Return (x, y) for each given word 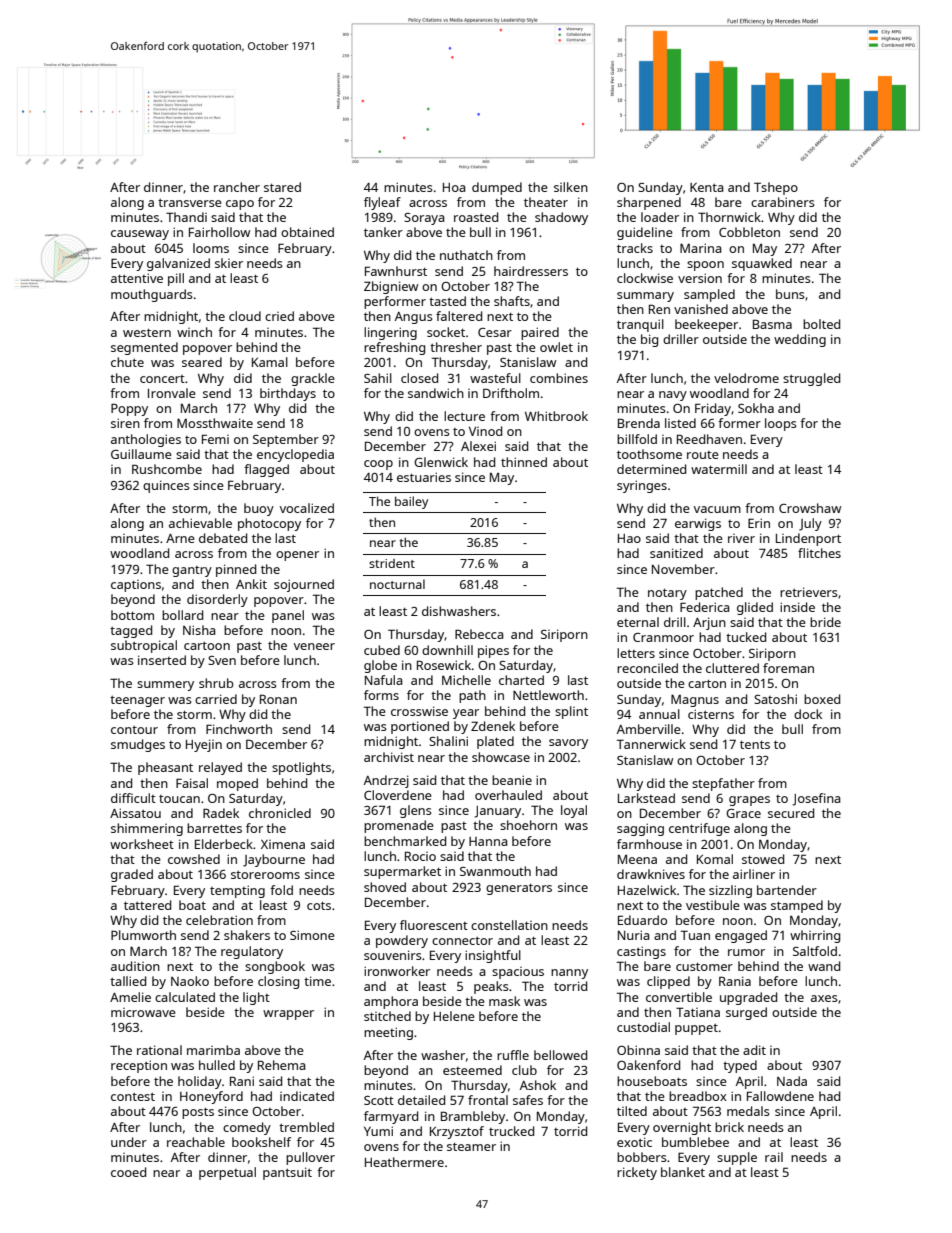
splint (571, 712)
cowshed (194, 859)
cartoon (207, 645)
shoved (385, 887)
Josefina (816, 799)
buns (790, 294)
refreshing (394, 348)
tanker (383, 232)
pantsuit (287, 1173)
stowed (763, 859)
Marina (701, 248)
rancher (237, 187)
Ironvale (172, 393)
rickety (637, 1173)
